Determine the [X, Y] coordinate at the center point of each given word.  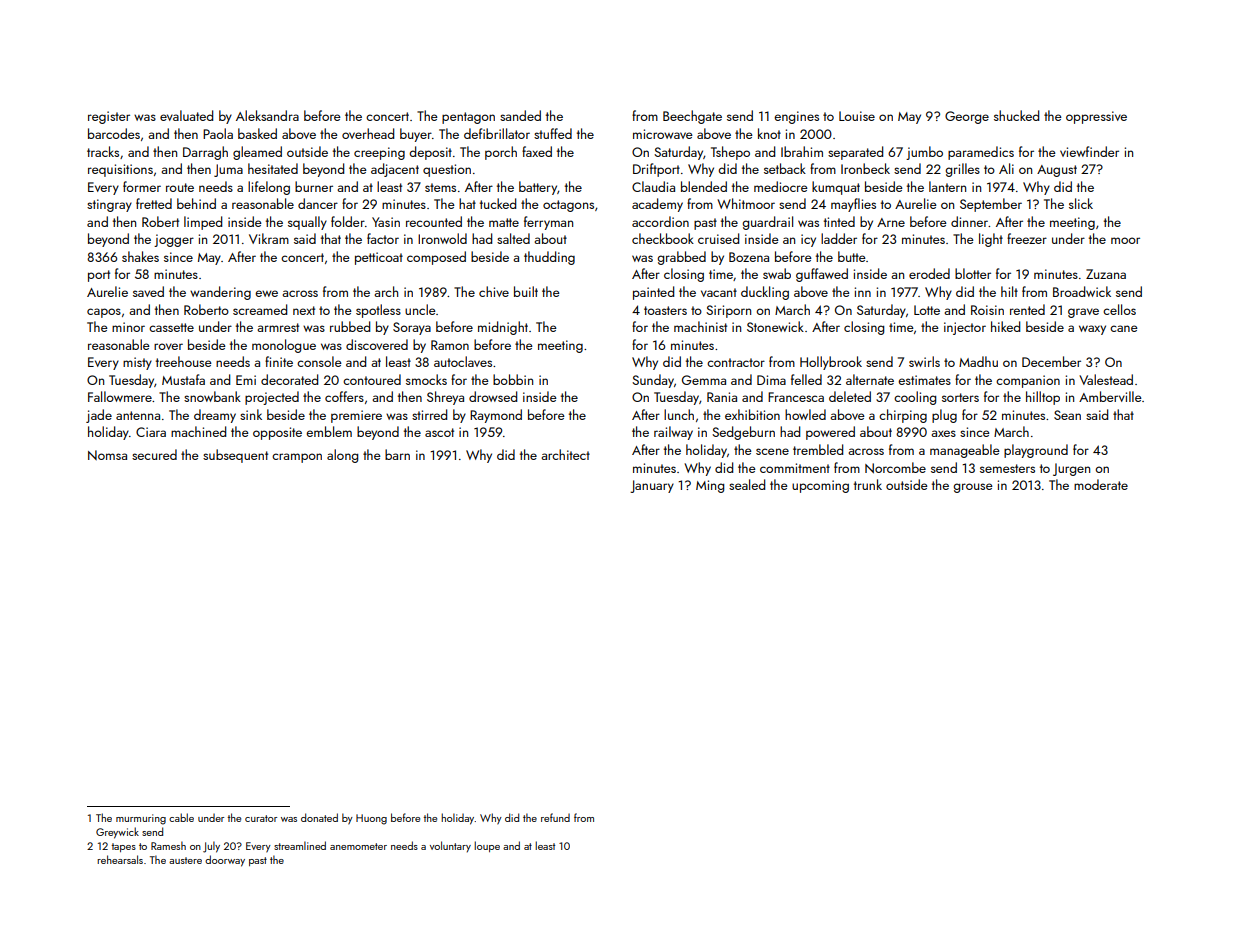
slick [1081, 203]
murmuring [141, 819]
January [652, 486]
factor [383, 238]
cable [181, 817]
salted [513, 238]
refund [555, 817]
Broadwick [1082, 291]
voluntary [450, 847]
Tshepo [730, 153]
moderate [1101, 484]
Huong [371, 819]
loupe [487, 846]
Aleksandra [267, 115]
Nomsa [107, 455]
